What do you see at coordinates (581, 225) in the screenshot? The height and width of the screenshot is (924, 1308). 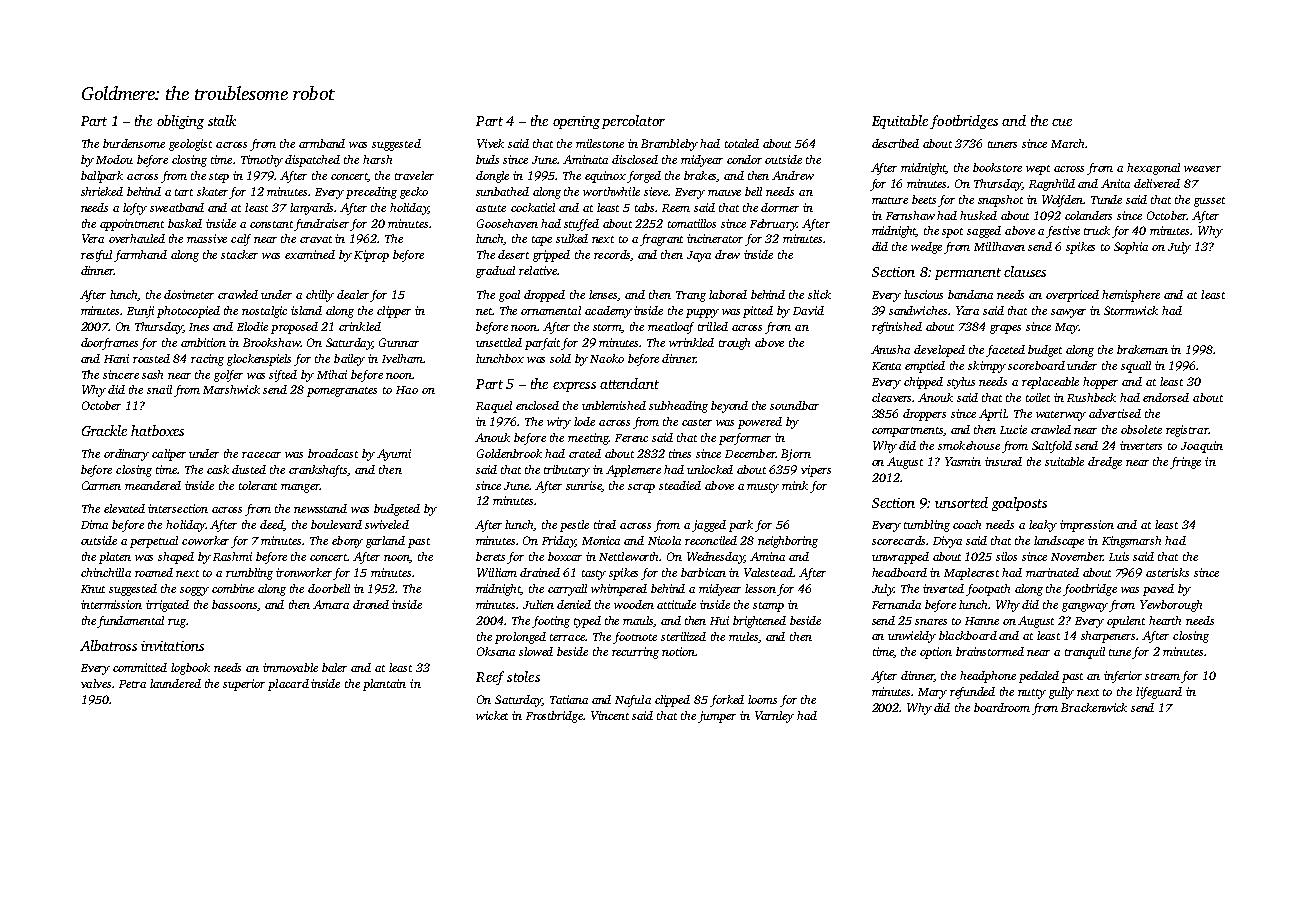 I see `stuffed` at bounding box center [581, 225].
